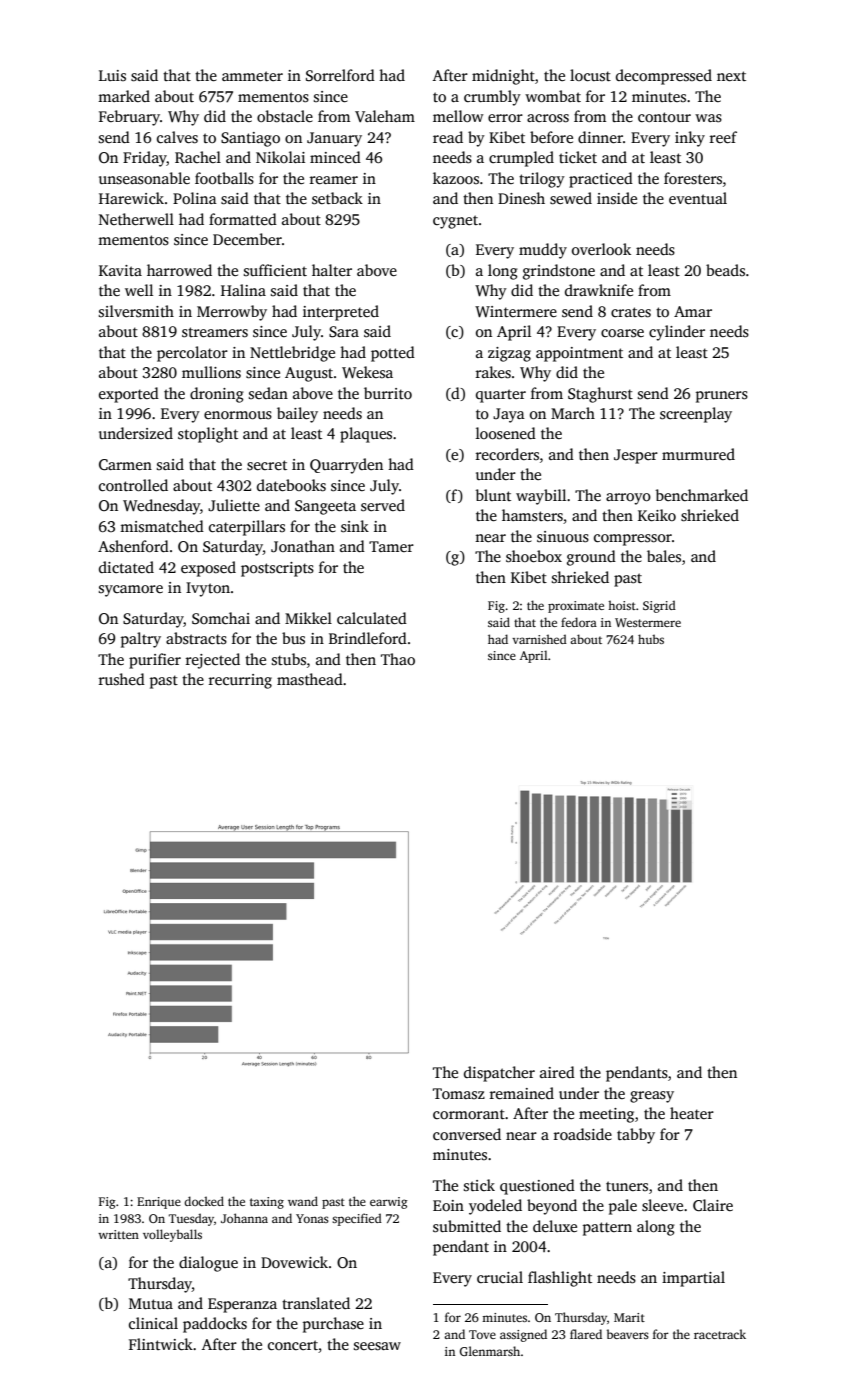 The width and height of the screenshot is (849, 1400). I want to click on ammeter, so click(252, 76).
